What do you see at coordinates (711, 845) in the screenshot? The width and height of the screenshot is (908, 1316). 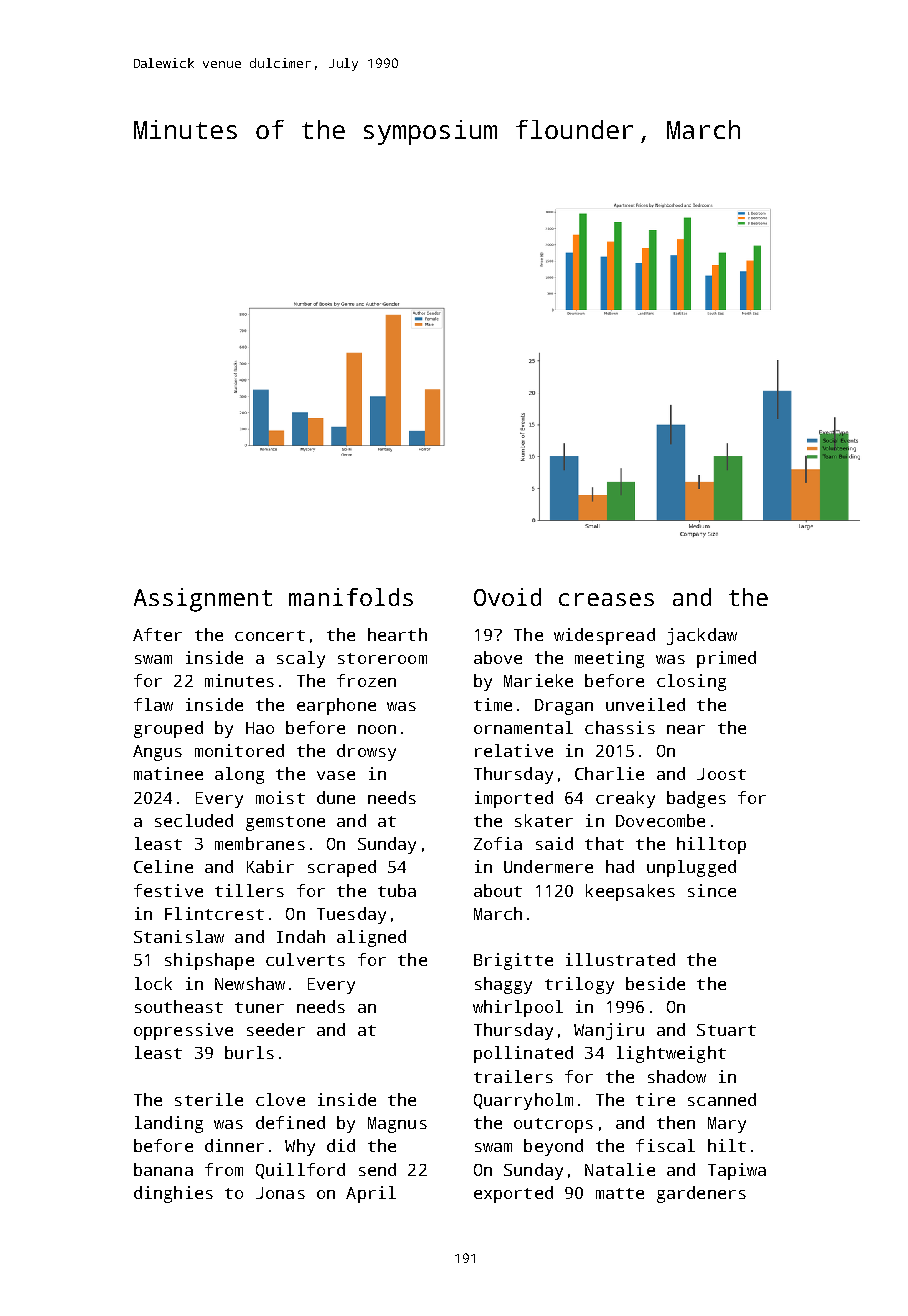 I see `hilltop` at bounding box center [711, 845].
